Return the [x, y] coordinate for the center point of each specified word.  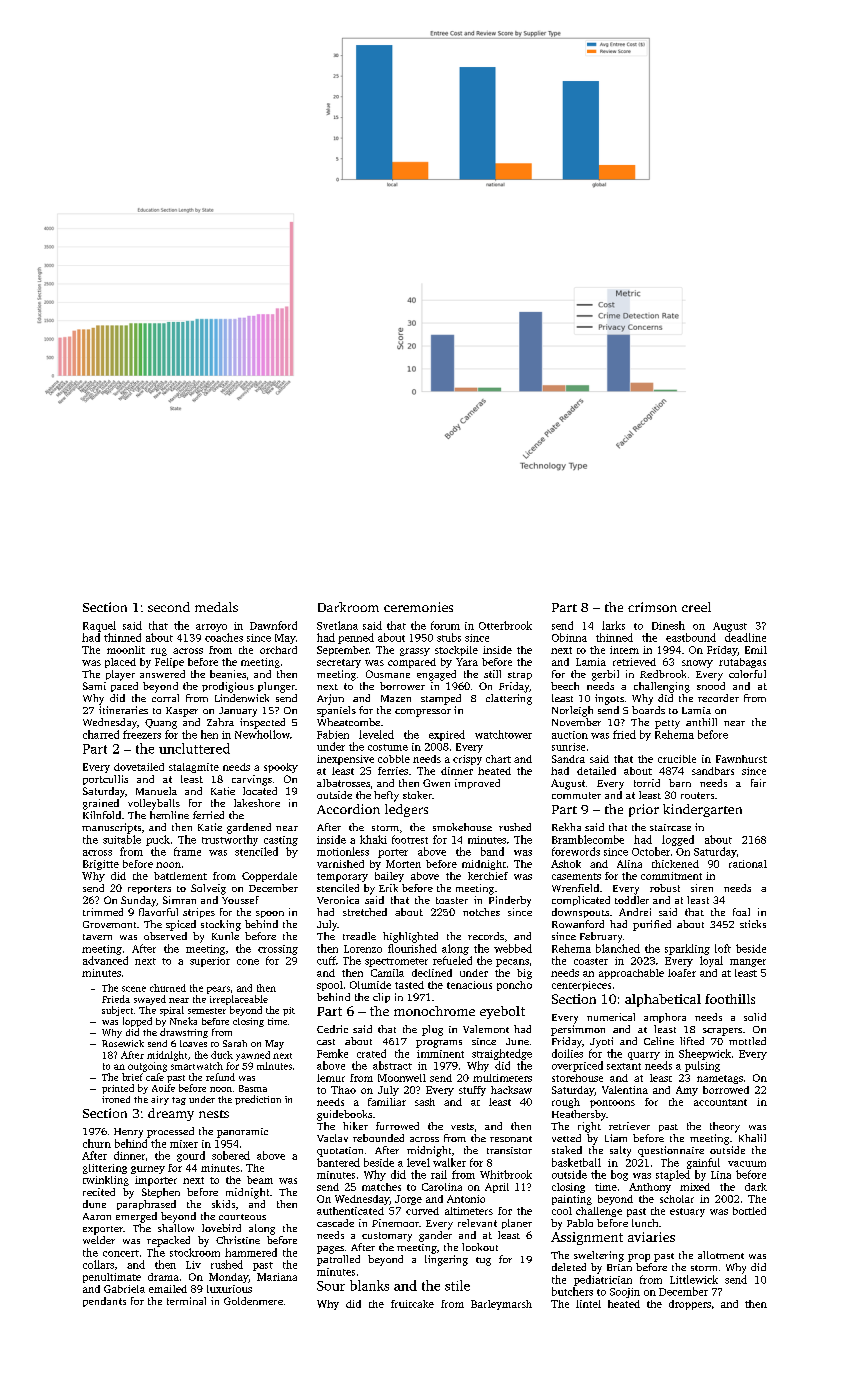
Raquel [99, 626]
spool [330, 986]
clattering [509, 699]
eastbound [691, 637]
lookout [480, 1247]
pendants [104, 1302]
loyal [711, 961]
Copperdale [269, 877]
